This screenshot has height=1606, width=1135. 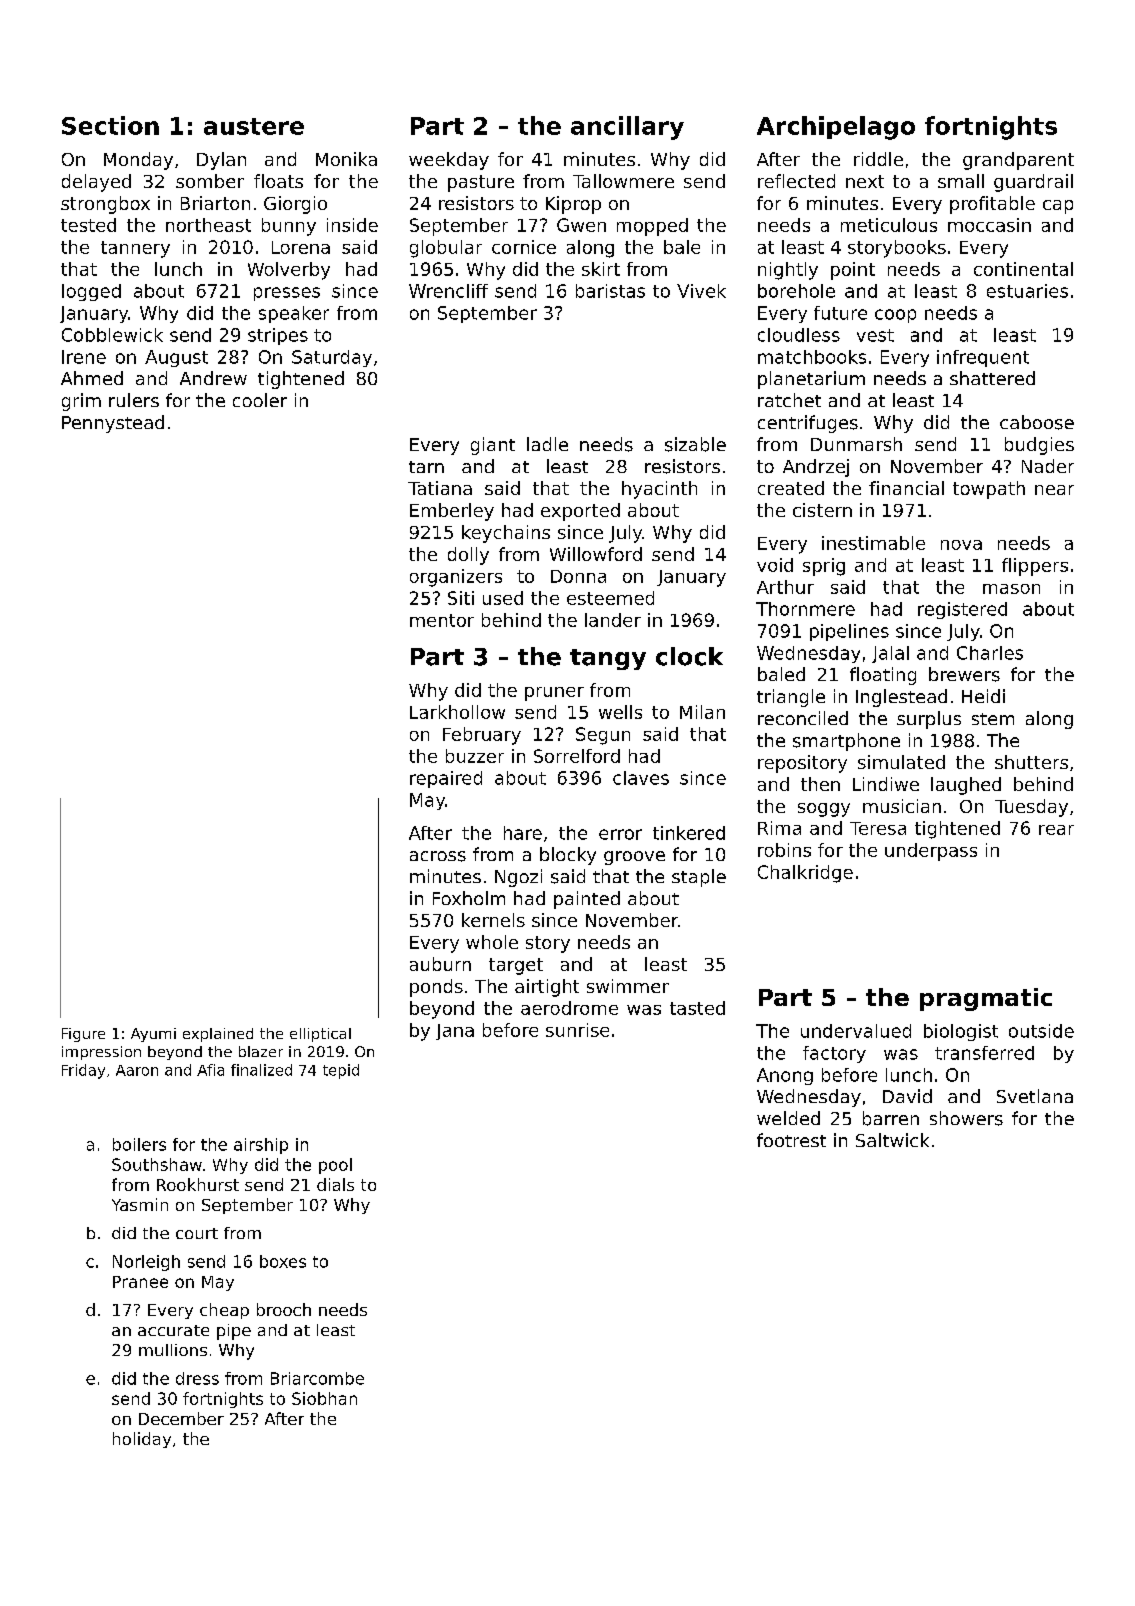 I want to click on planetarium, so click(x=811, y=380).
